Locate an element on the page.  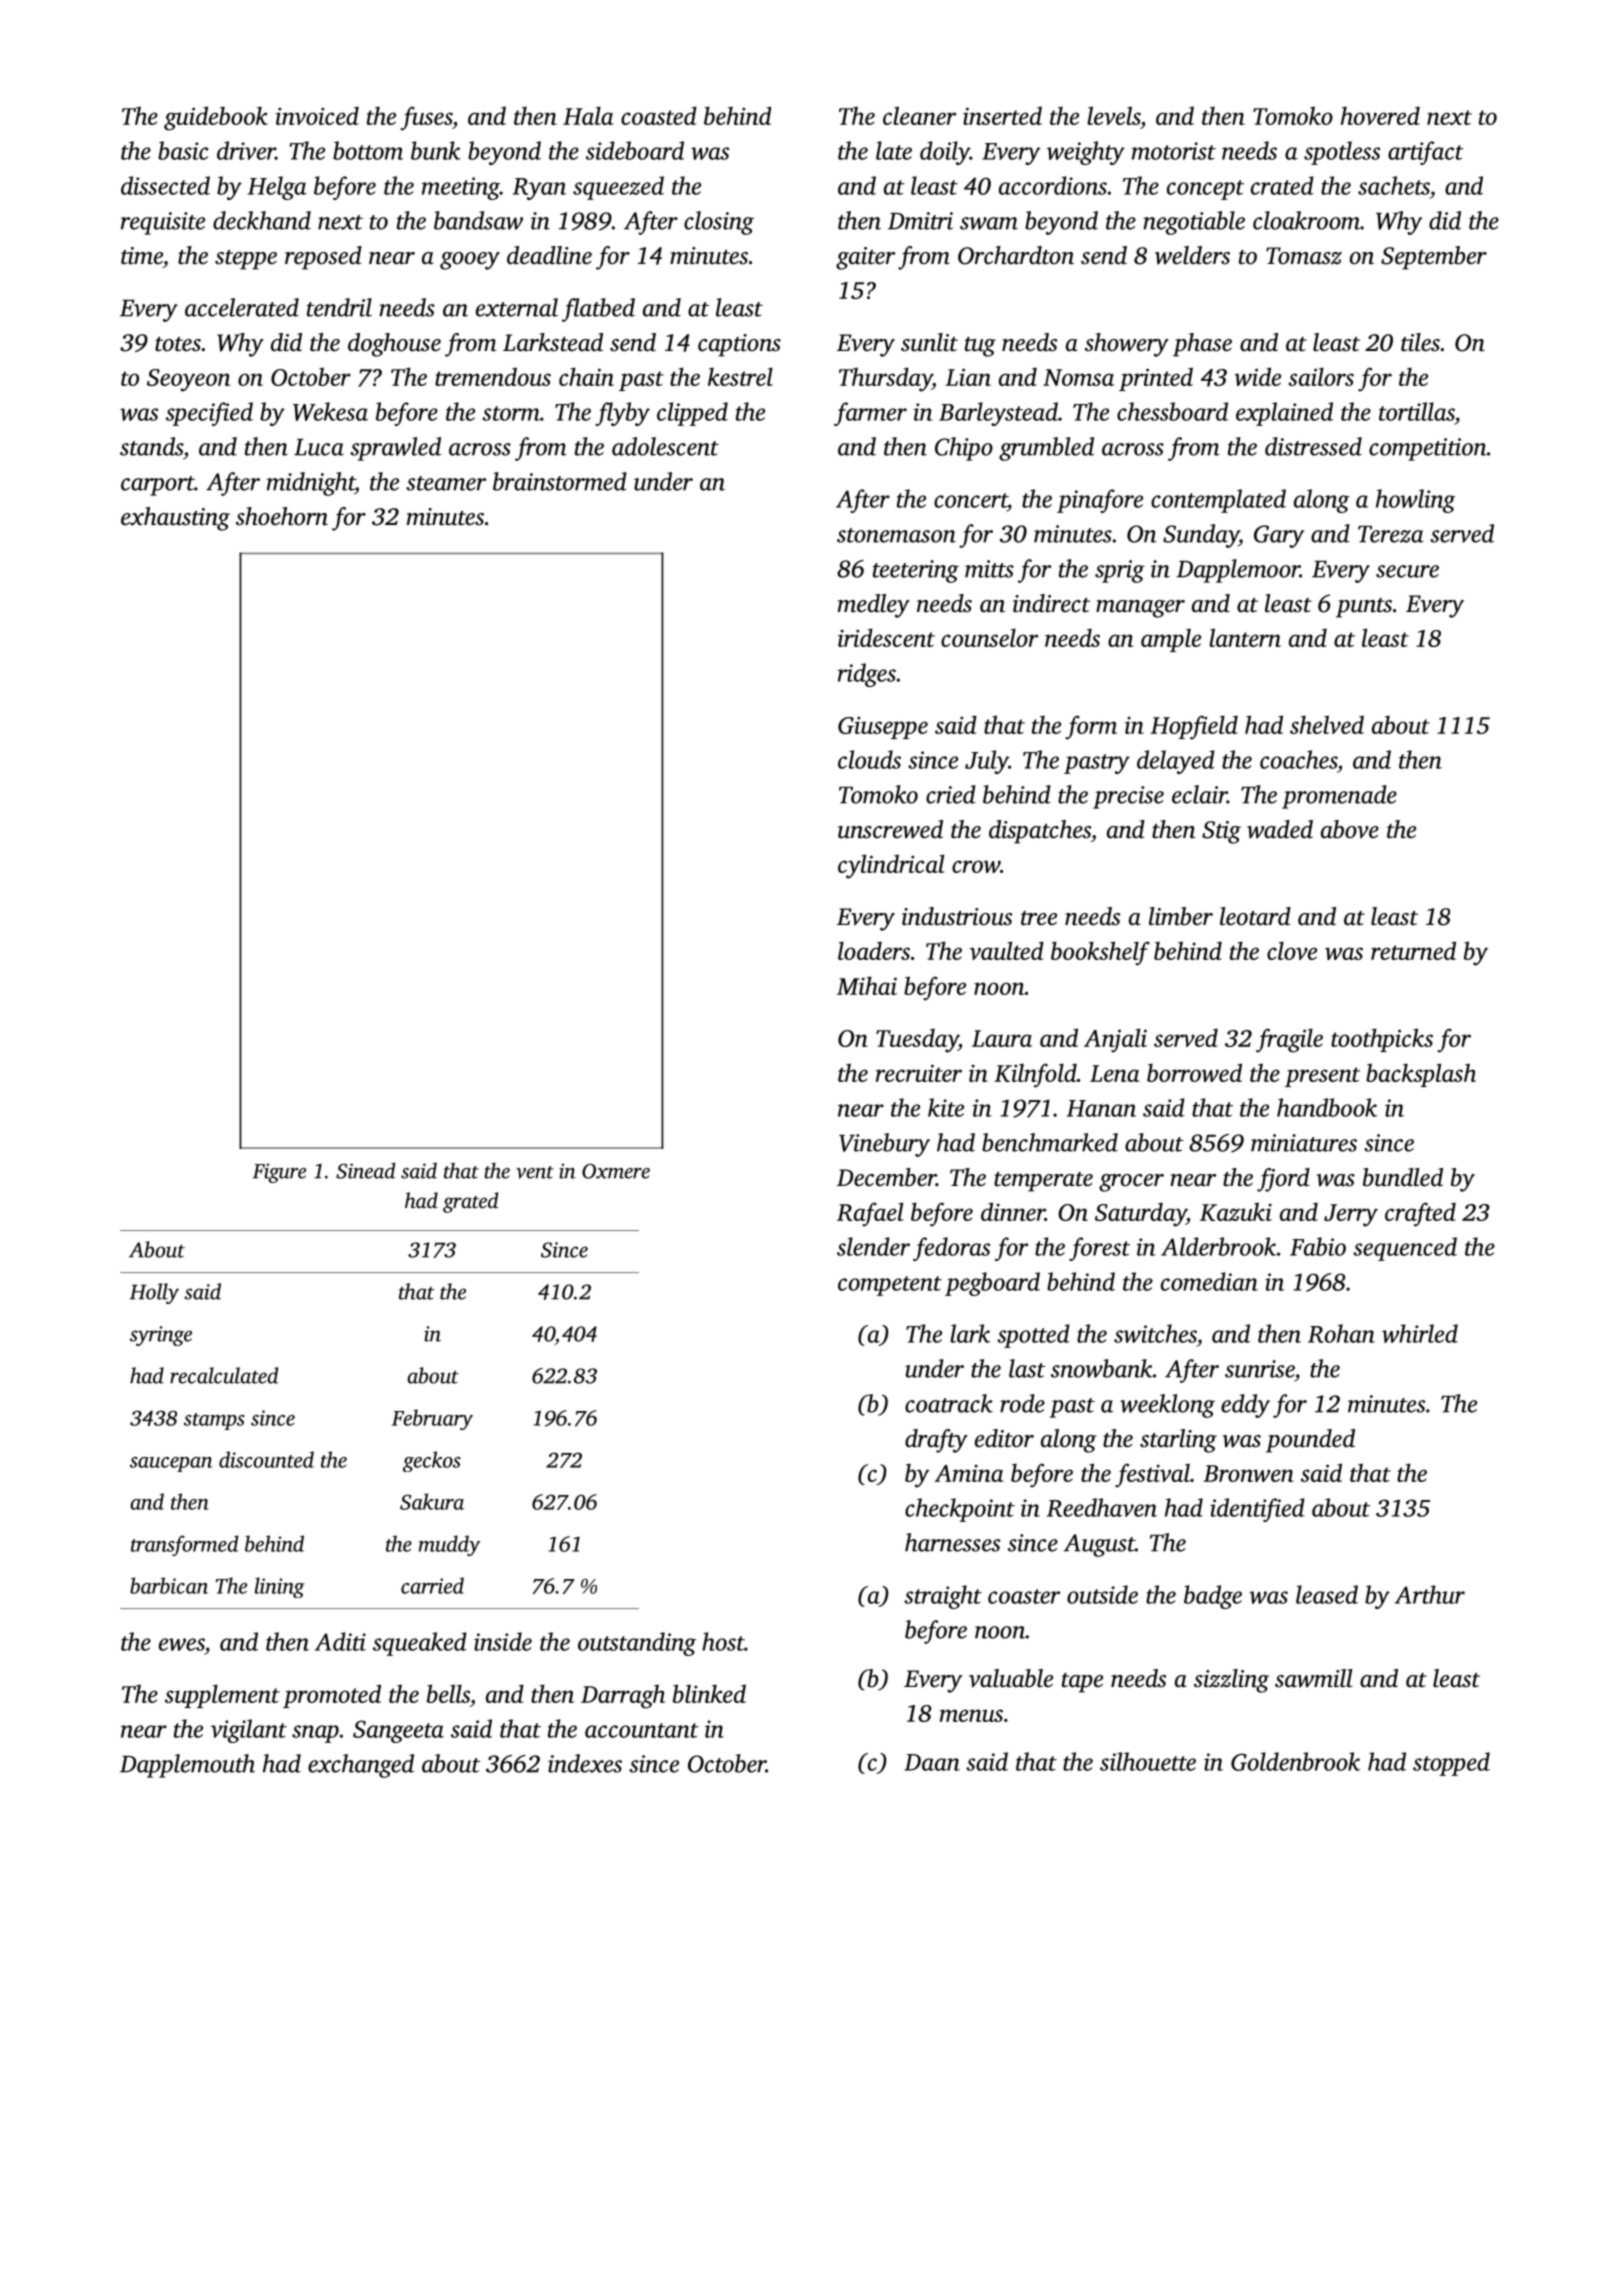
clouds is located at coordinates (869, 759).
